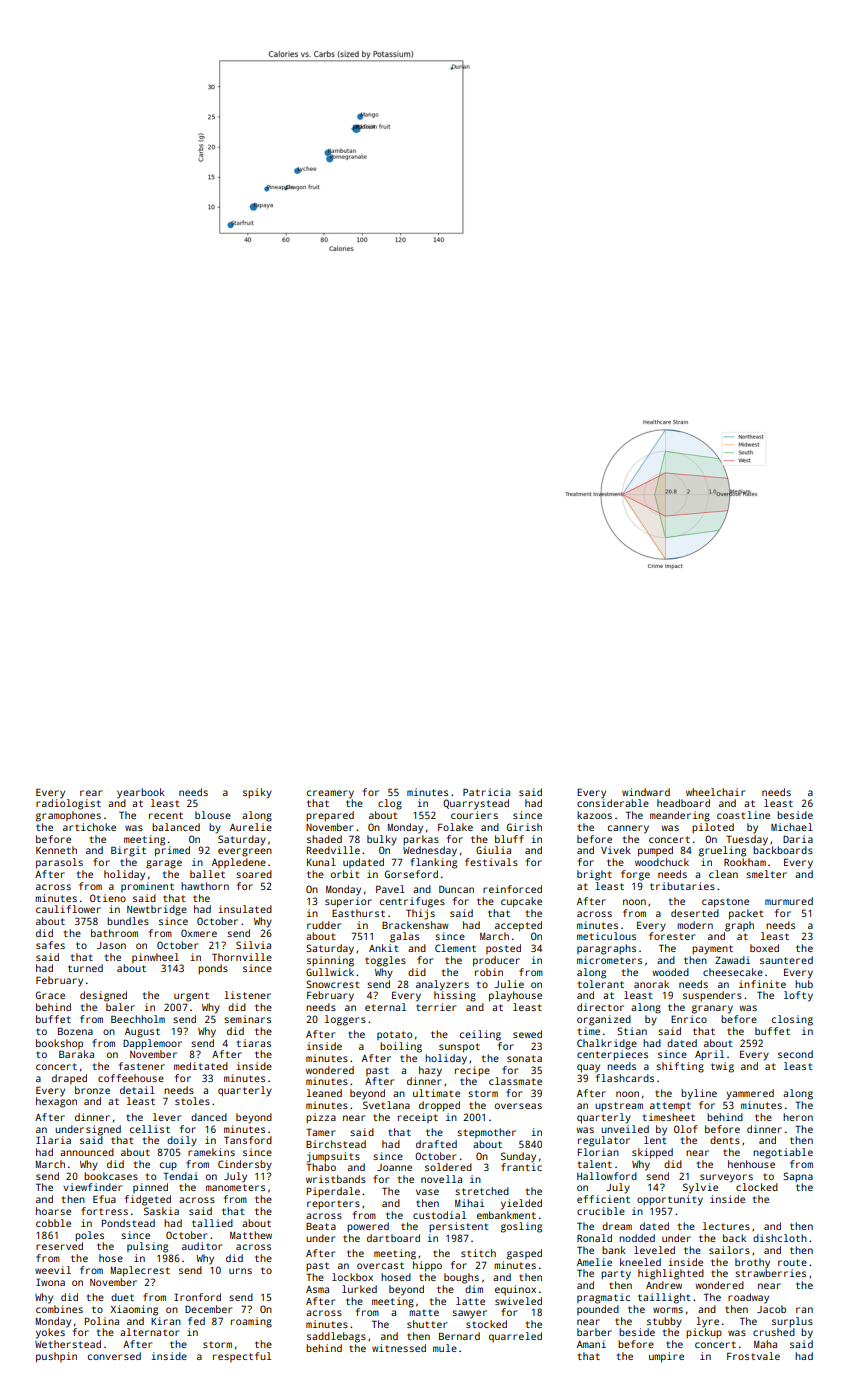 This screenshot has width=849, height=1400. Describe the element at coordinates (606, 936) in the screenshot. I see `meticulous` at that location.
